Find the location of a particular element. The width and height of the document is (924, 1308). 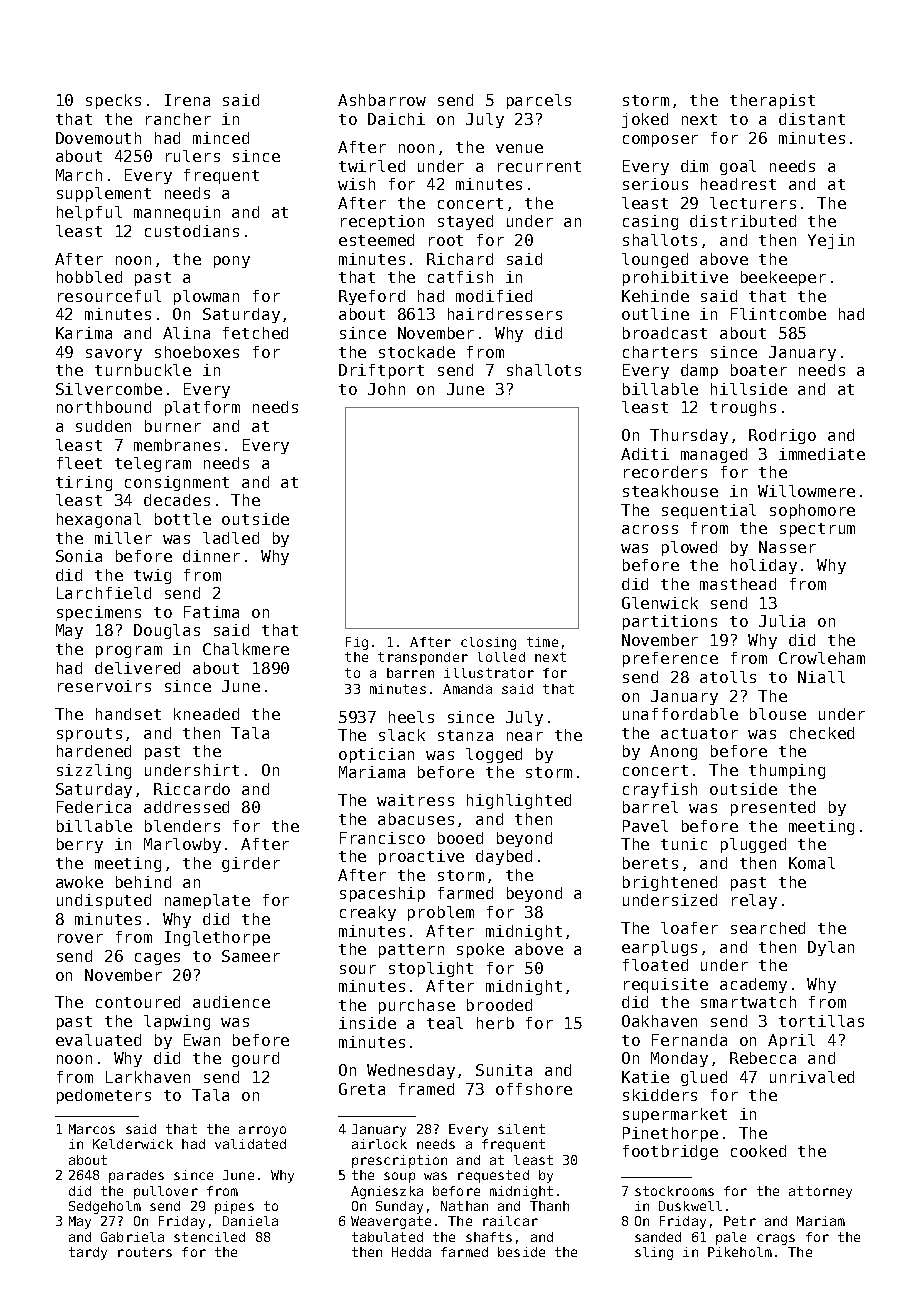

tunic is located at coordinates (684, 844).
